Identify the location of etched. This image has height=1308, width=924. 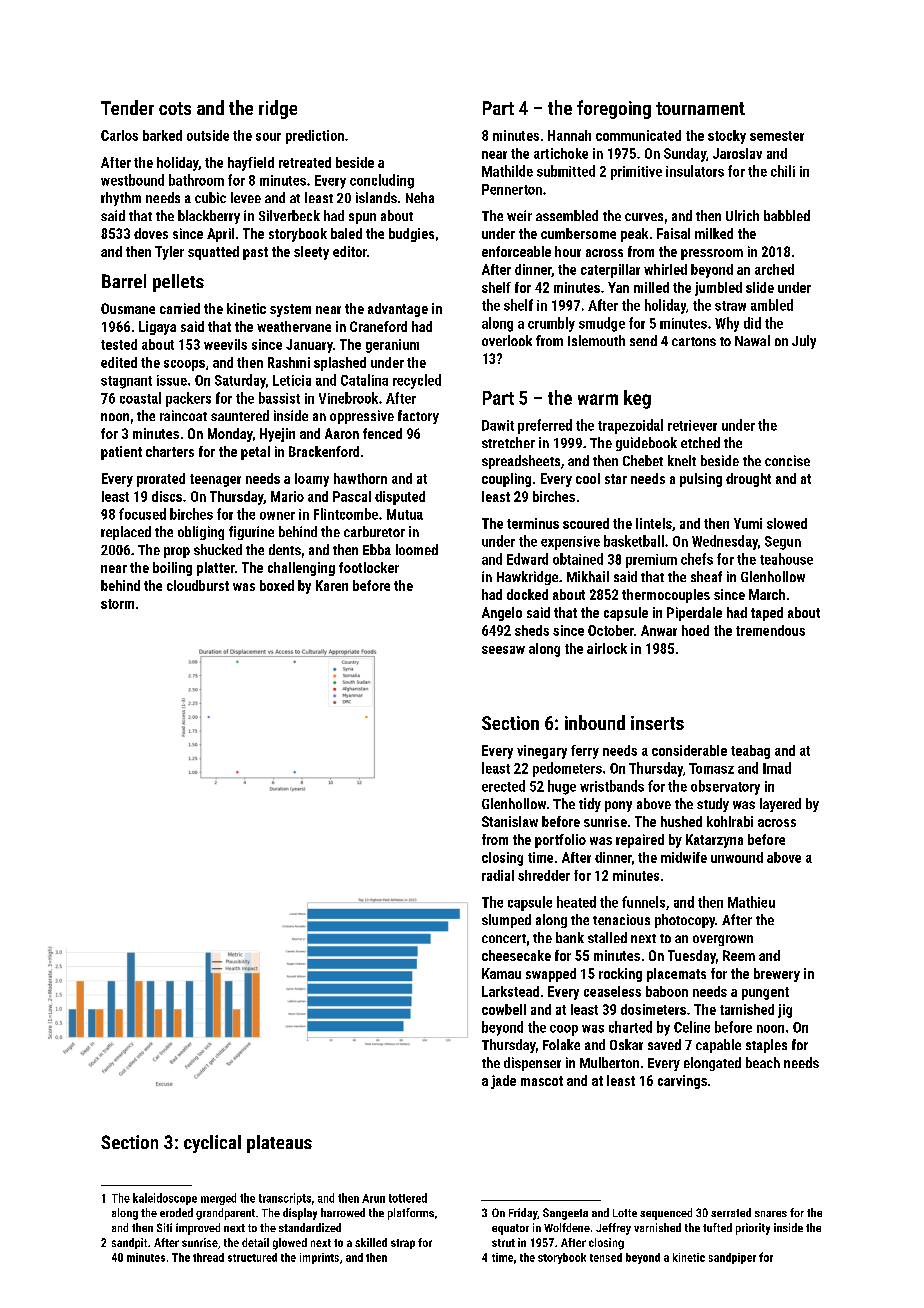
(700, 442).
